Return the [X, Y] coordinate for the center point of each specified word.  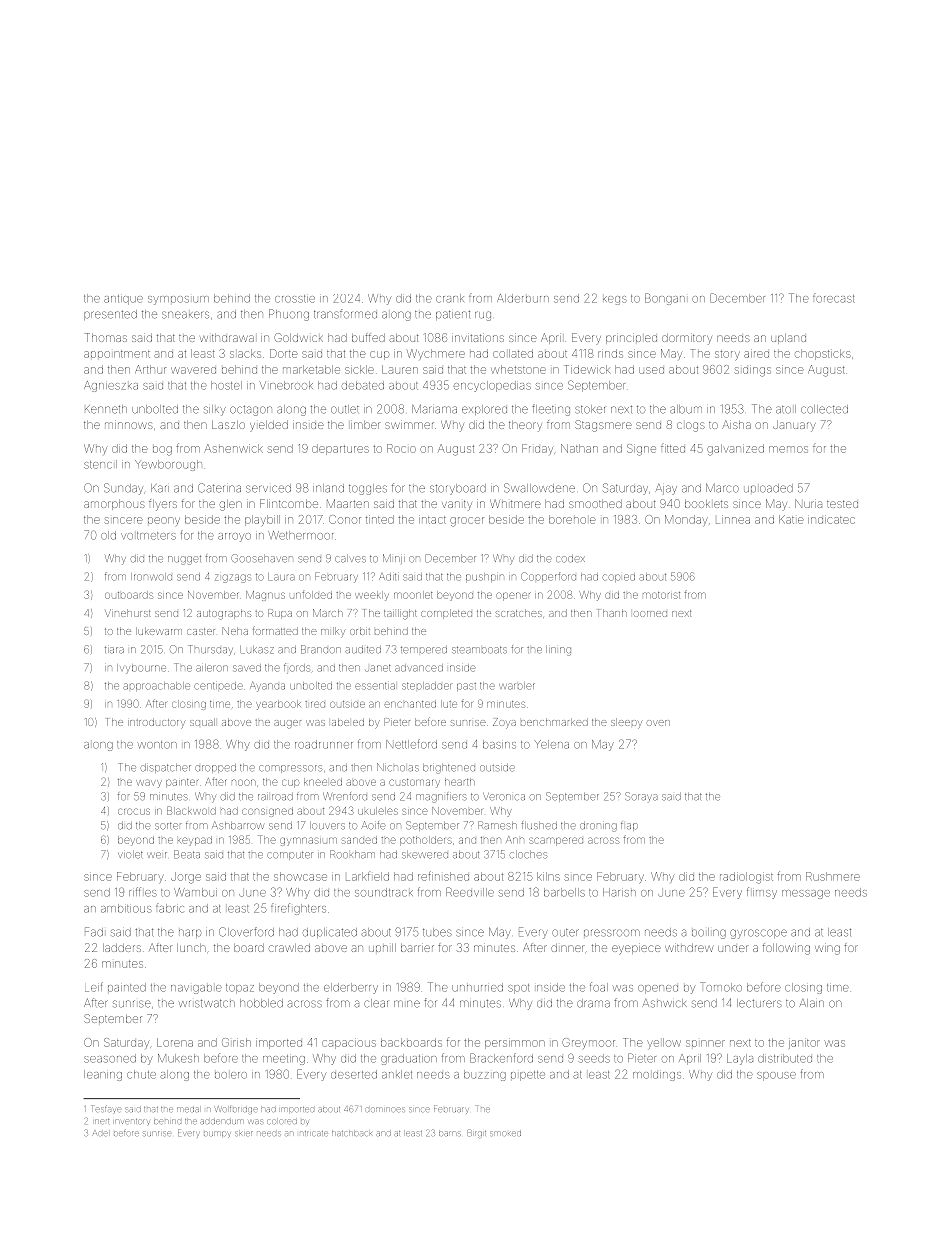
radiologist [746, 878]
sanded [359, 840]
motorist [661, 595]
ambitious [126, 908]
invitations [478, 338]
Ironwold [151, 577]
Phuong [289, 315]
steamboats [479, 650]
